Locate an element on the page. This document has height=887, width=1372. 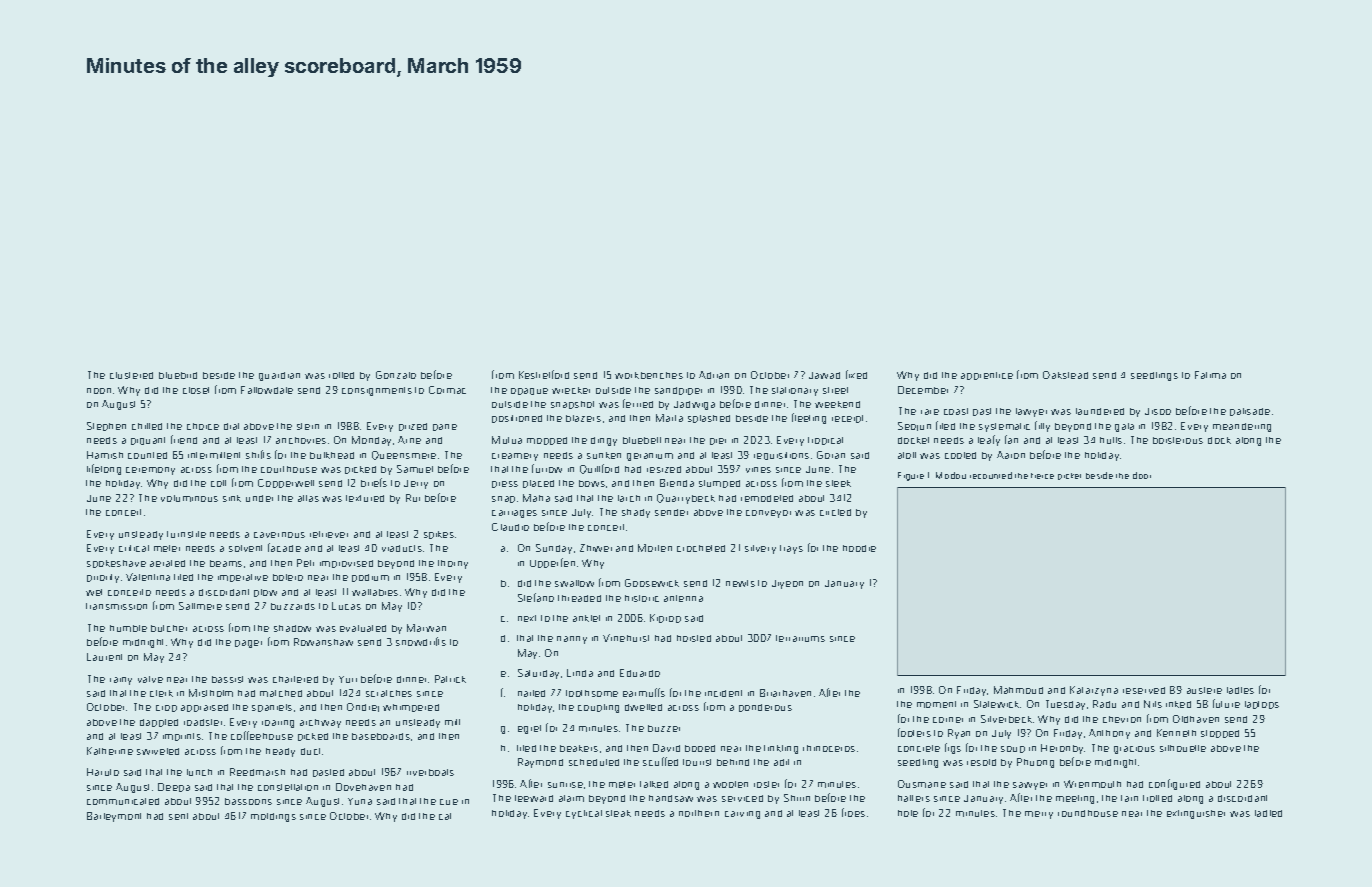
hoisted is located at coordinates (694, 638).
